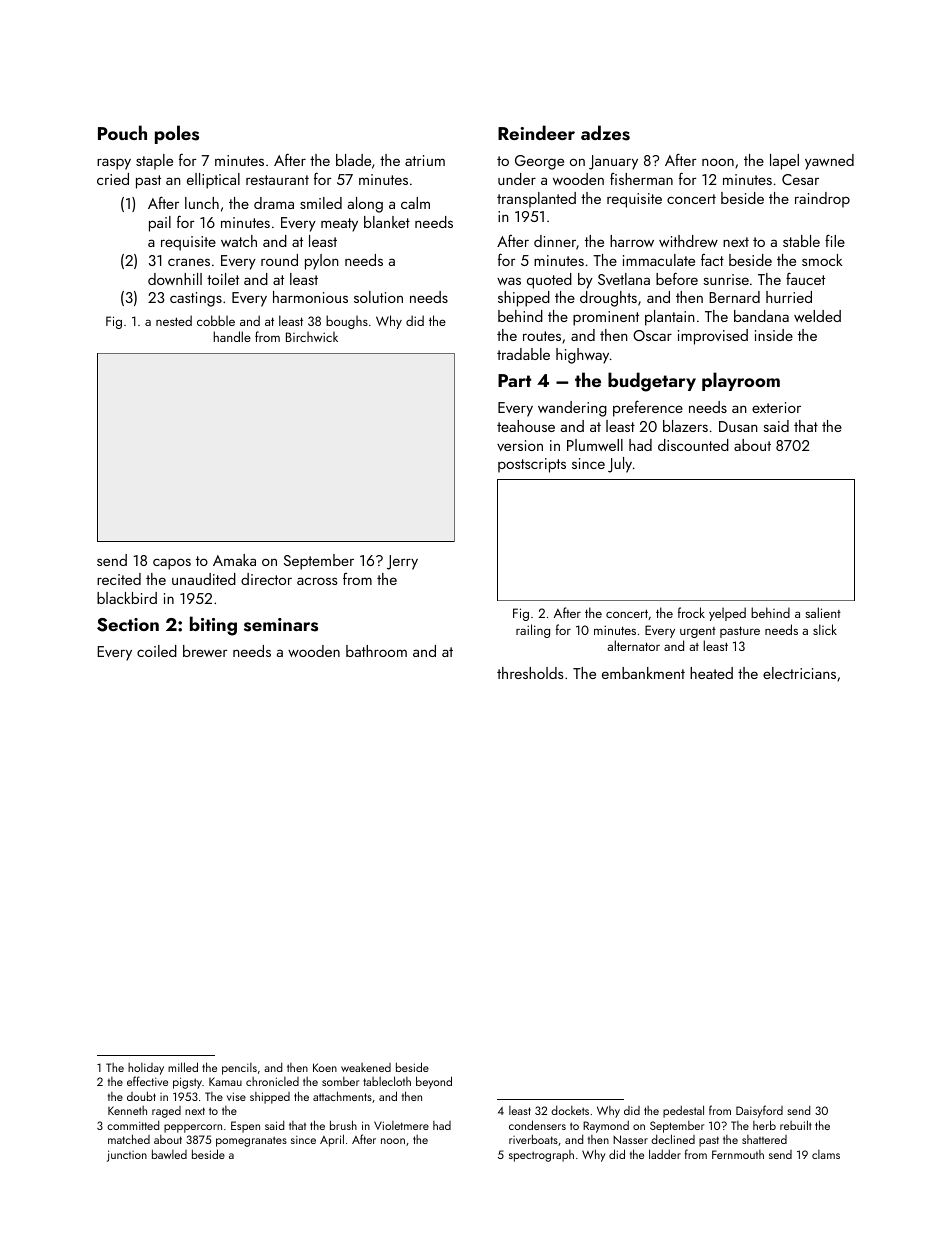 The height and width of the image is (1233, 952). I want to click on heated, so click(711, 673).
